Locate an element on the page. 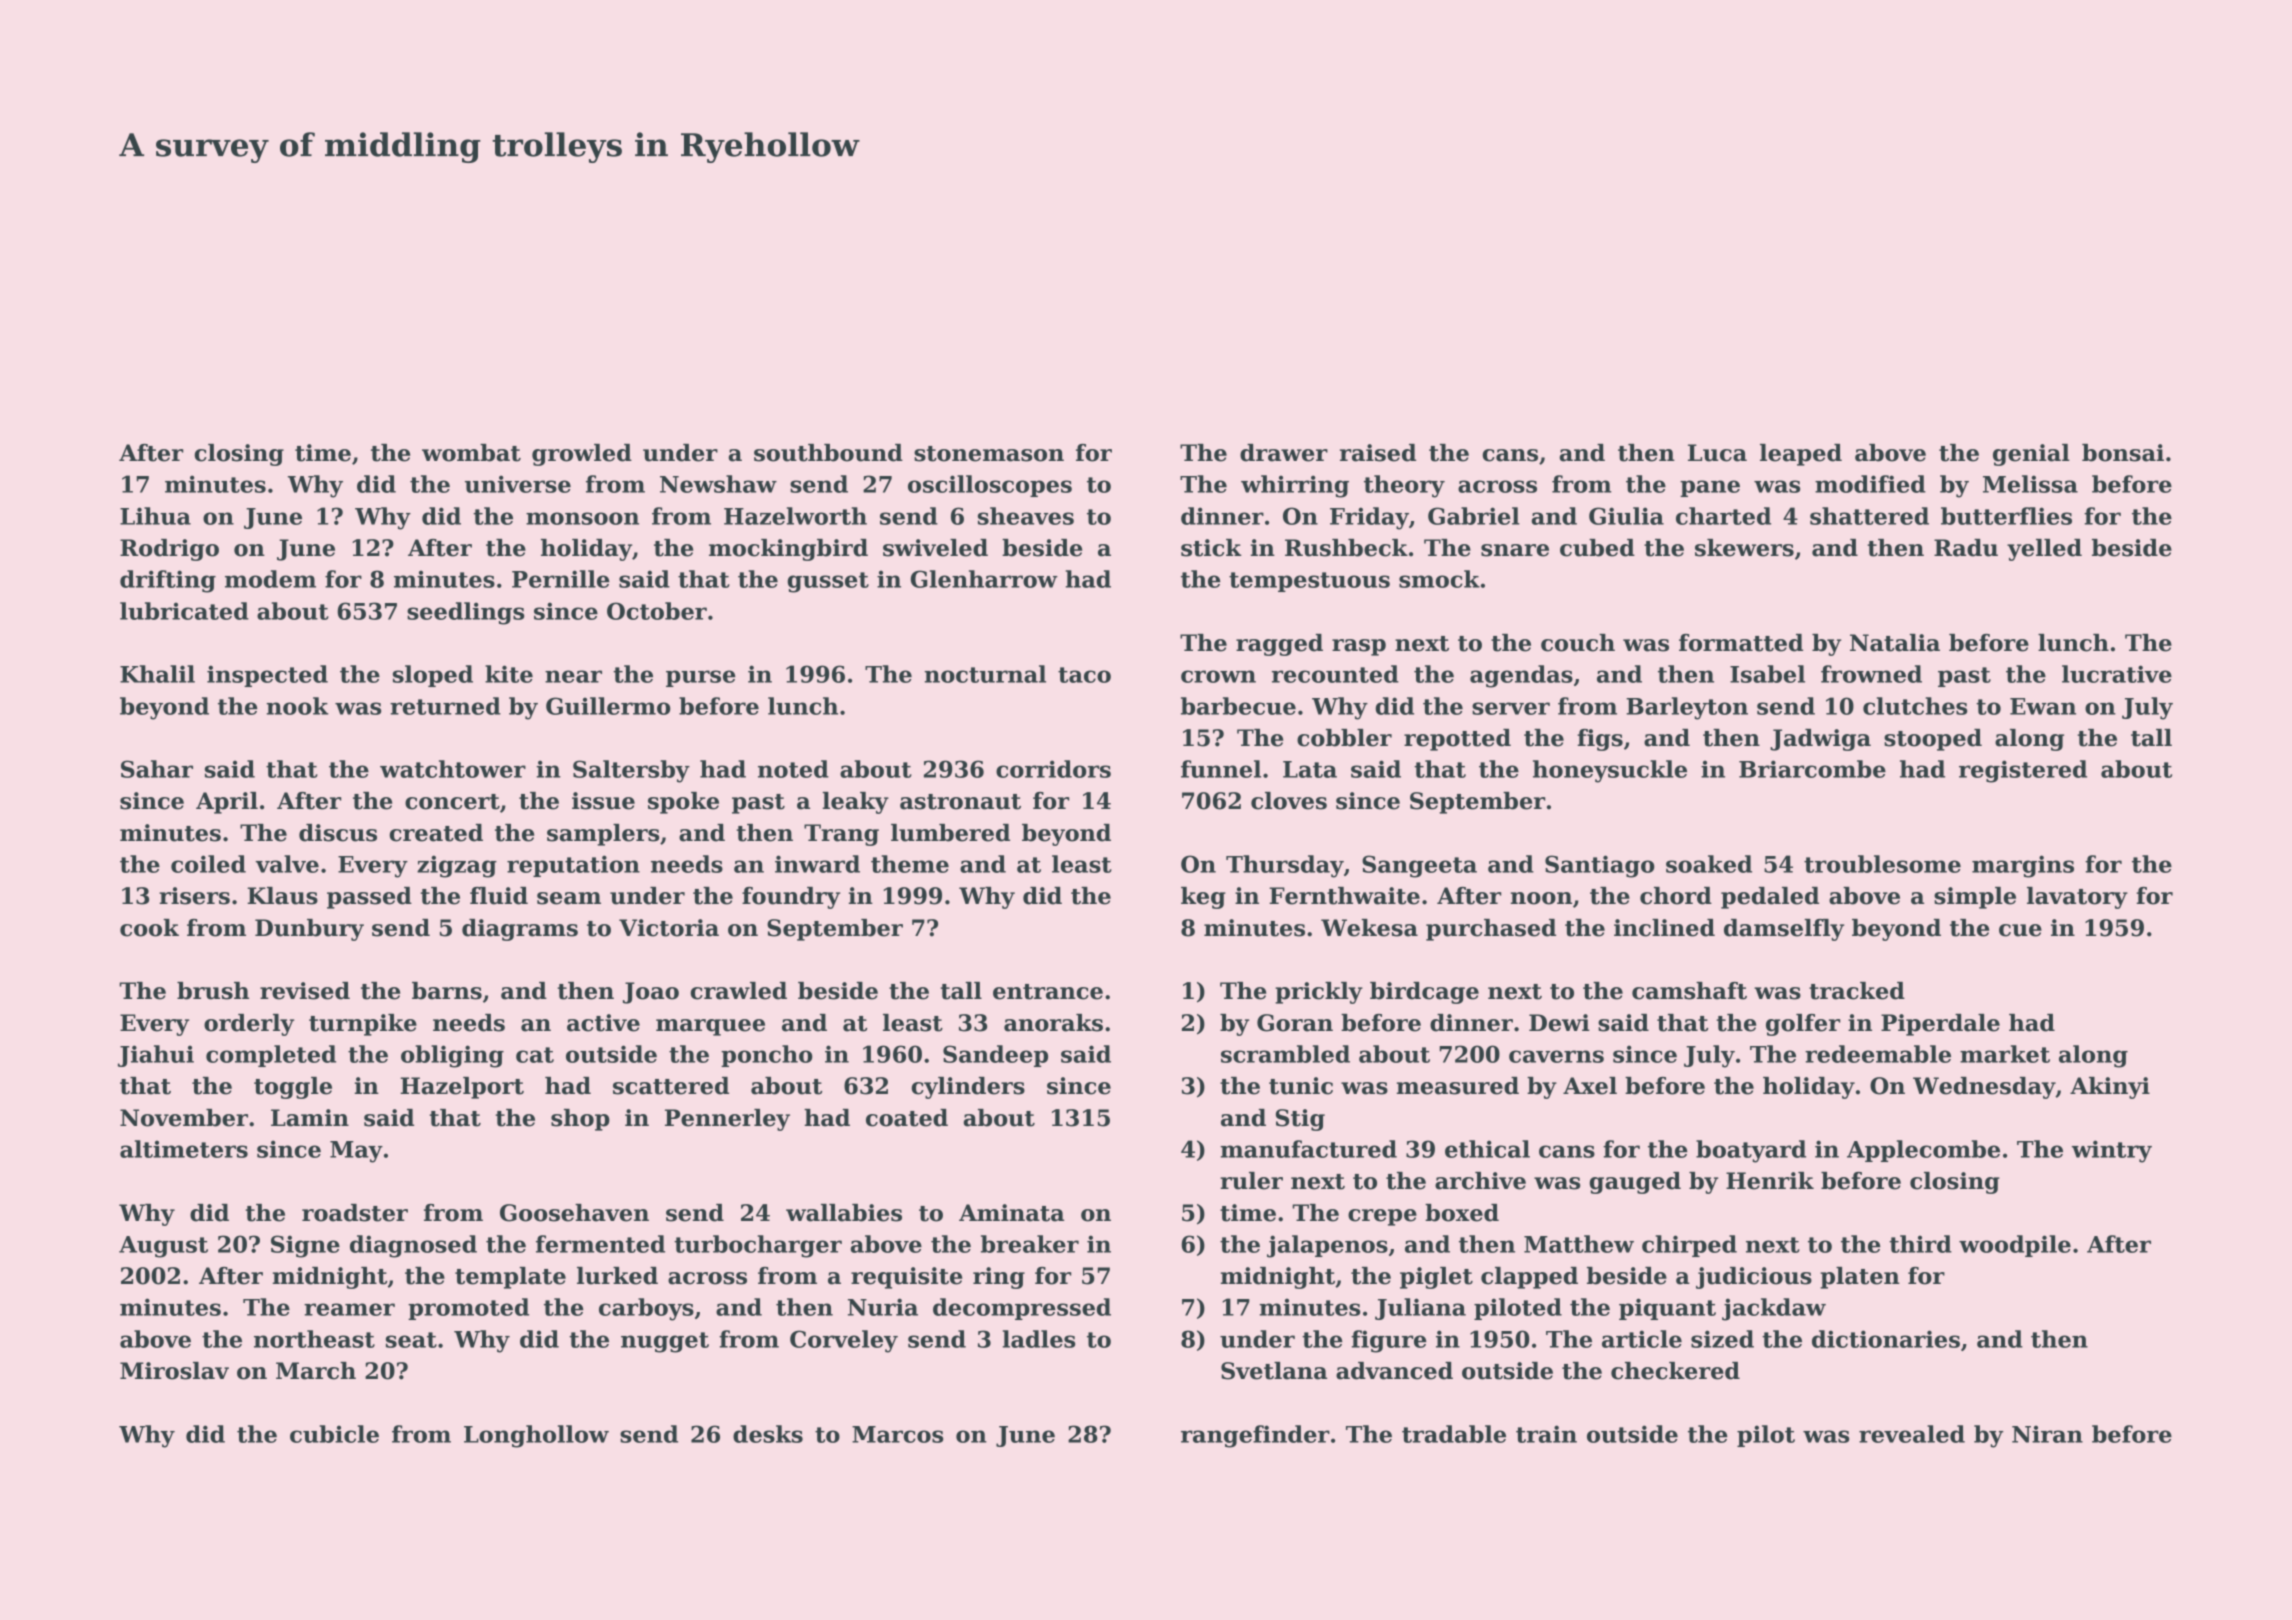 The height and width of the page is (1620, 2292). tempestuous is located at coordinates (1309, 582).
